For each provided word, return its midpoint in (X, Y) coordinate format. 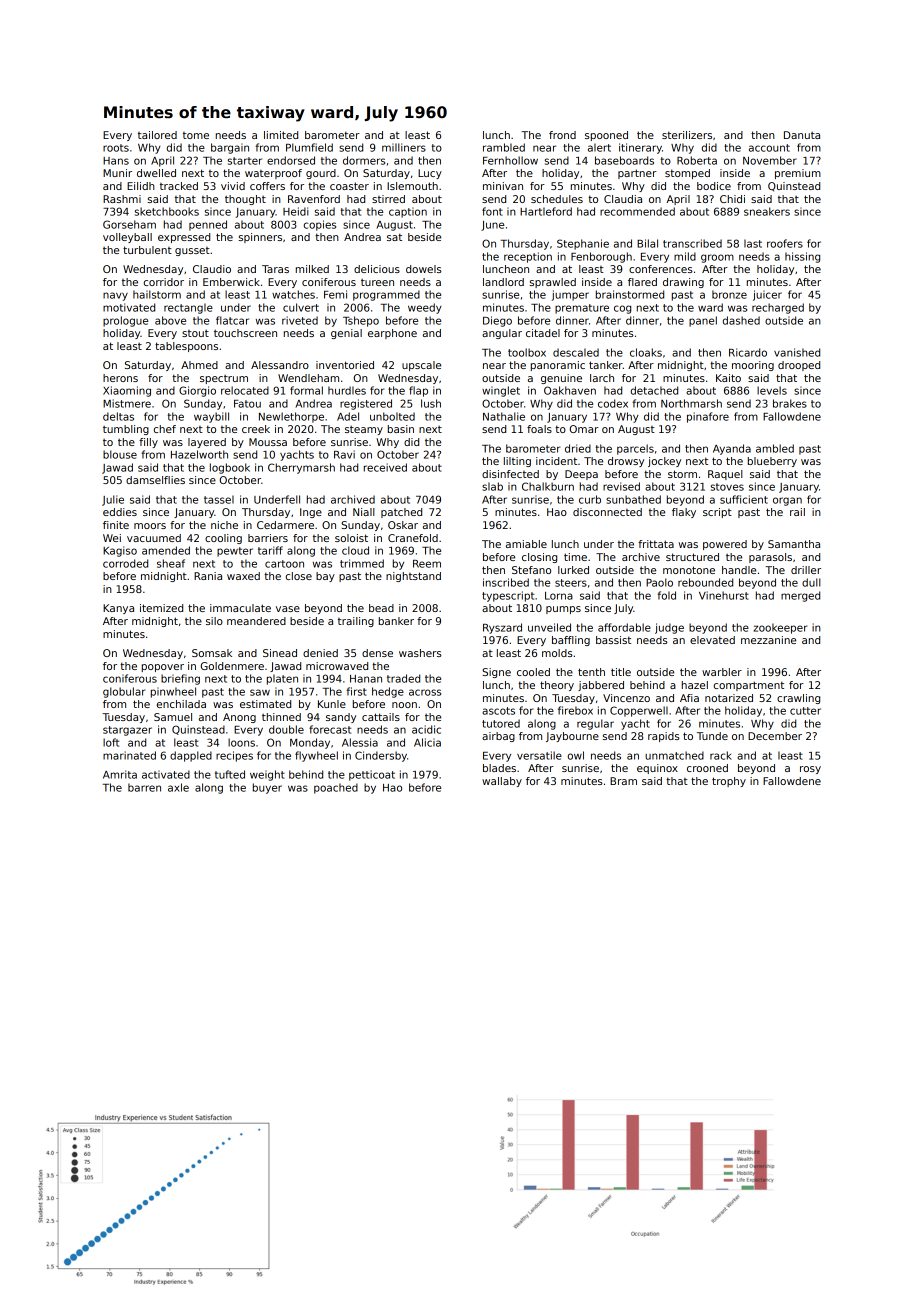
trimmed (362, 563)
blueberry (772, 462)
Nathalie (504, 416)
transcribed (692, 243)
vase (288, 609)
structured (692, 557)
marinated (129, 755)
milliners (404, 147)
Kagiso (120, 551)
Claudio (212, 269)
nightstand (413, 577)
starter (245, 161)
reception (528, 257)
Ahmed (199, 365)
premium (798, 174)
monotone (689, 570)
